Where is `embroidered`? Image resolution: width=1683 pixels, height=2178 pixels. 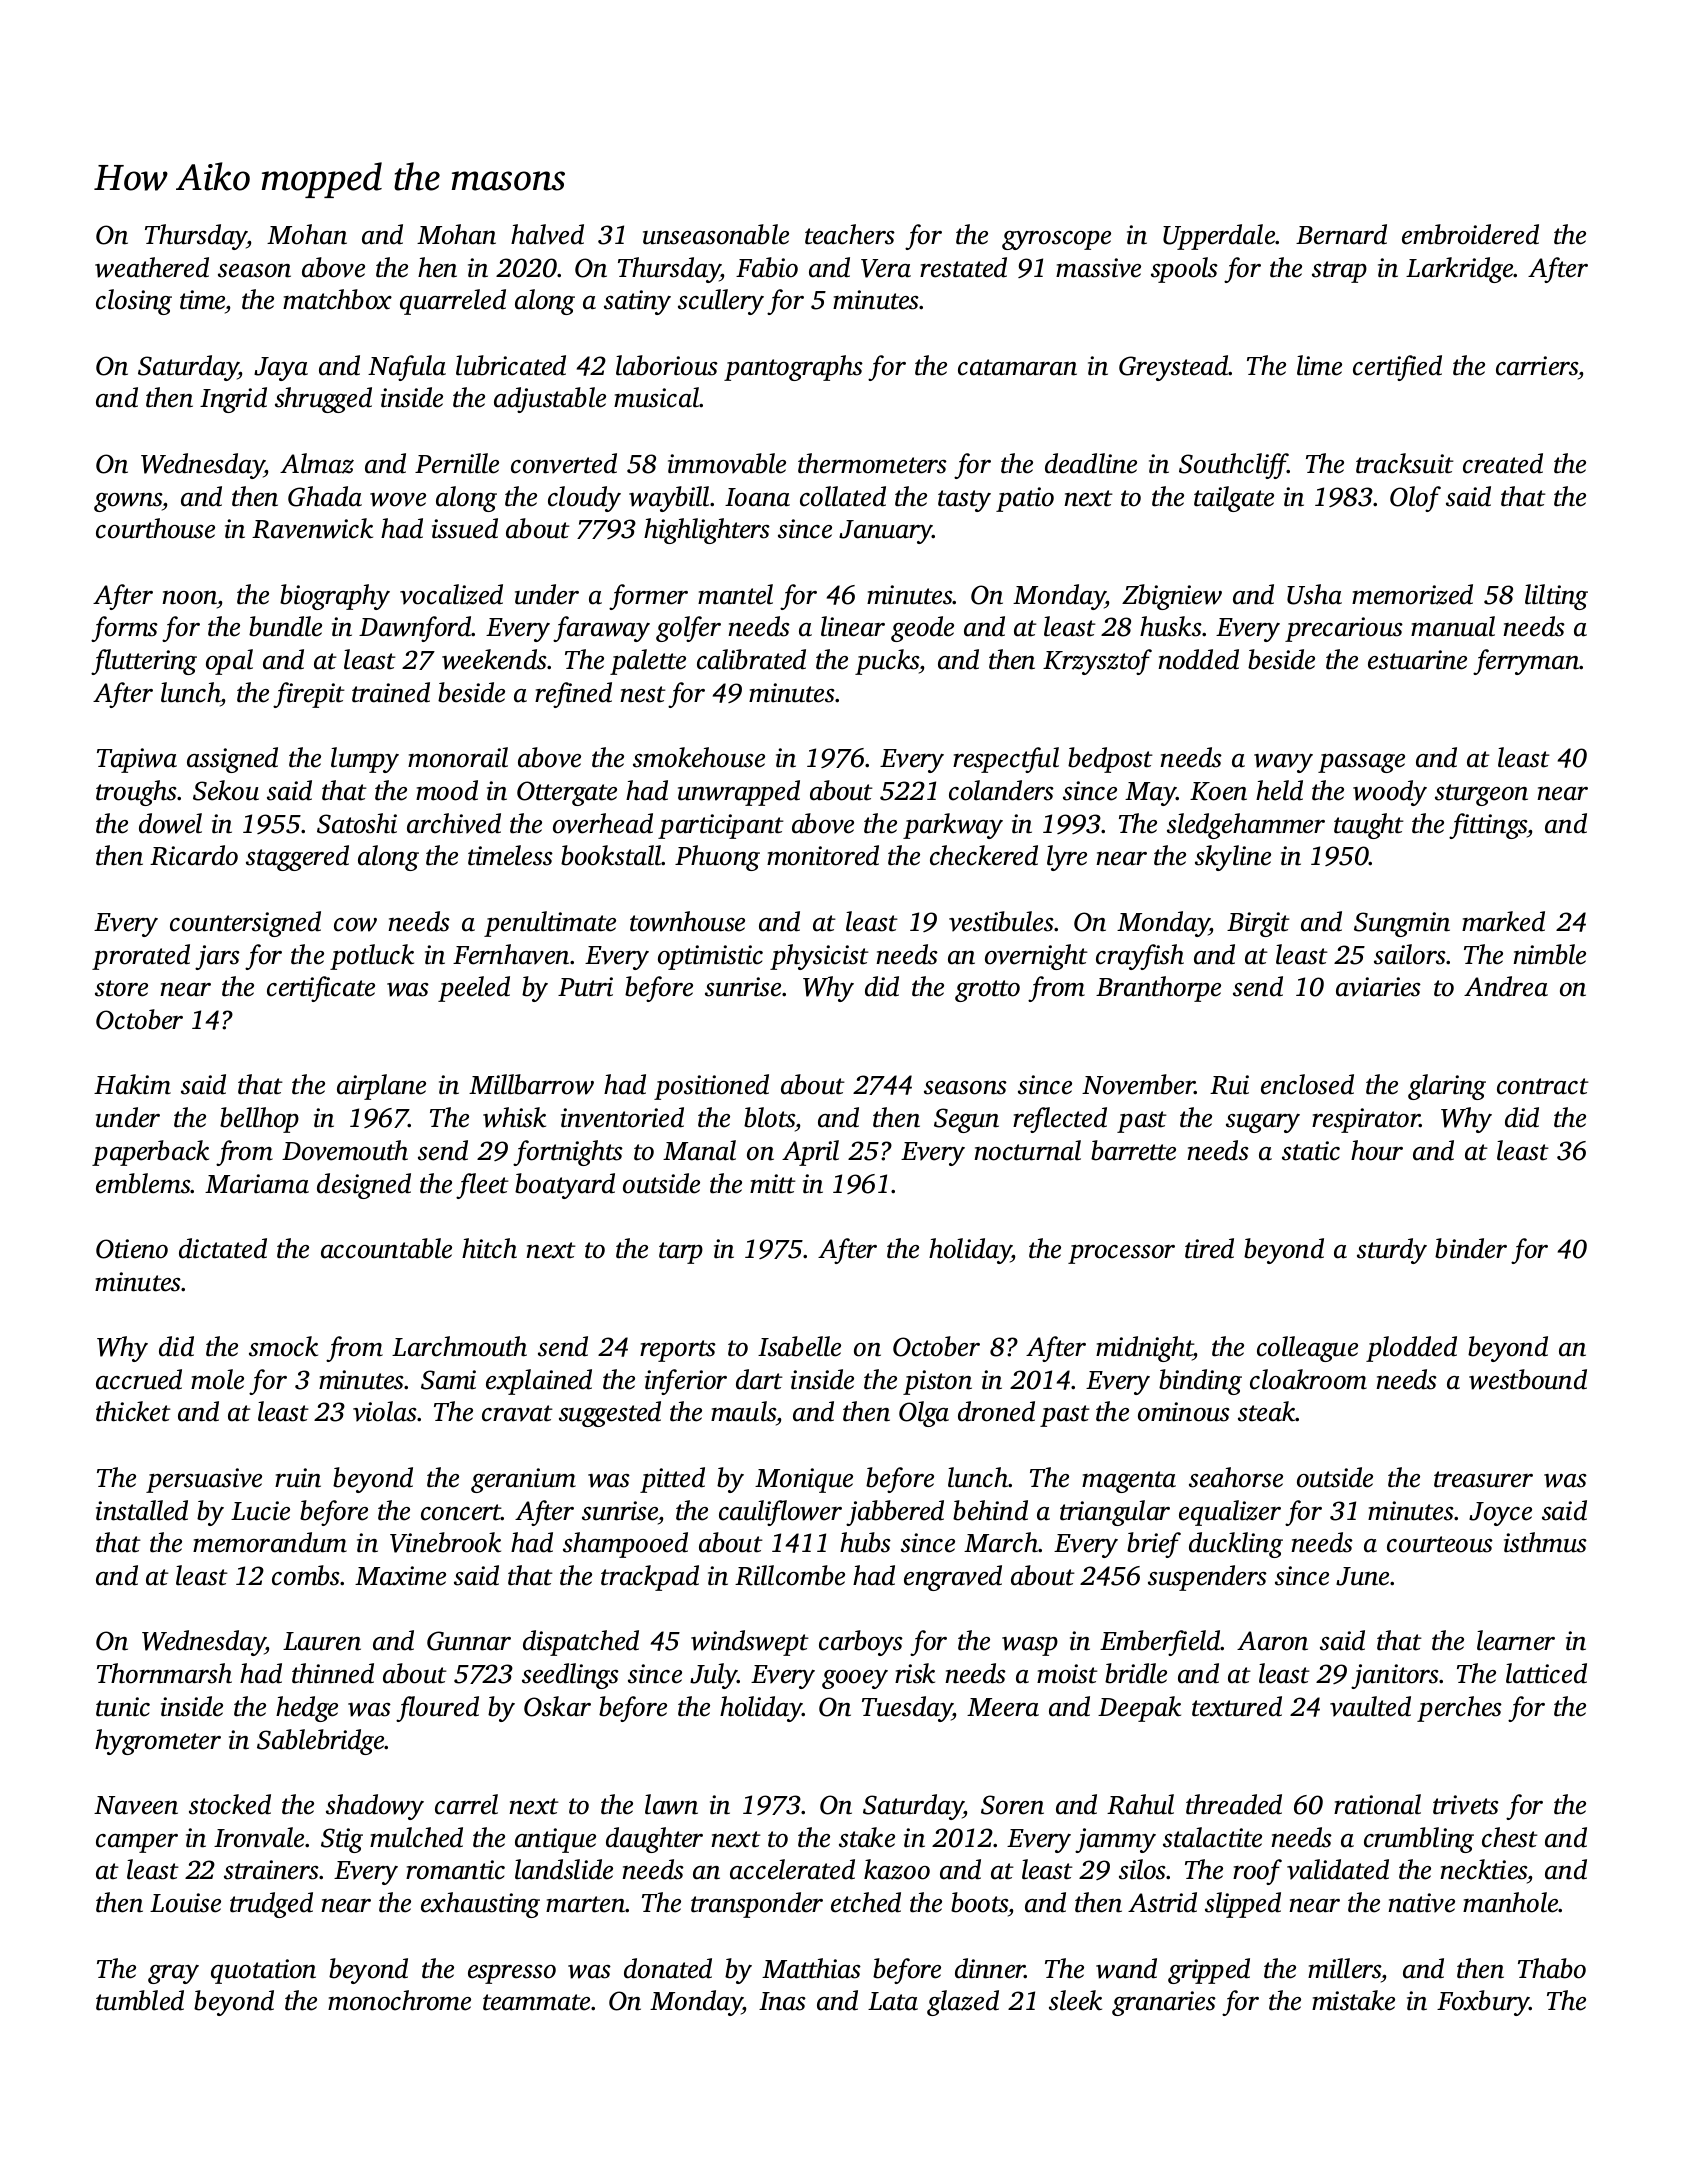 embroidered is located at coordinates (1470, 234).
